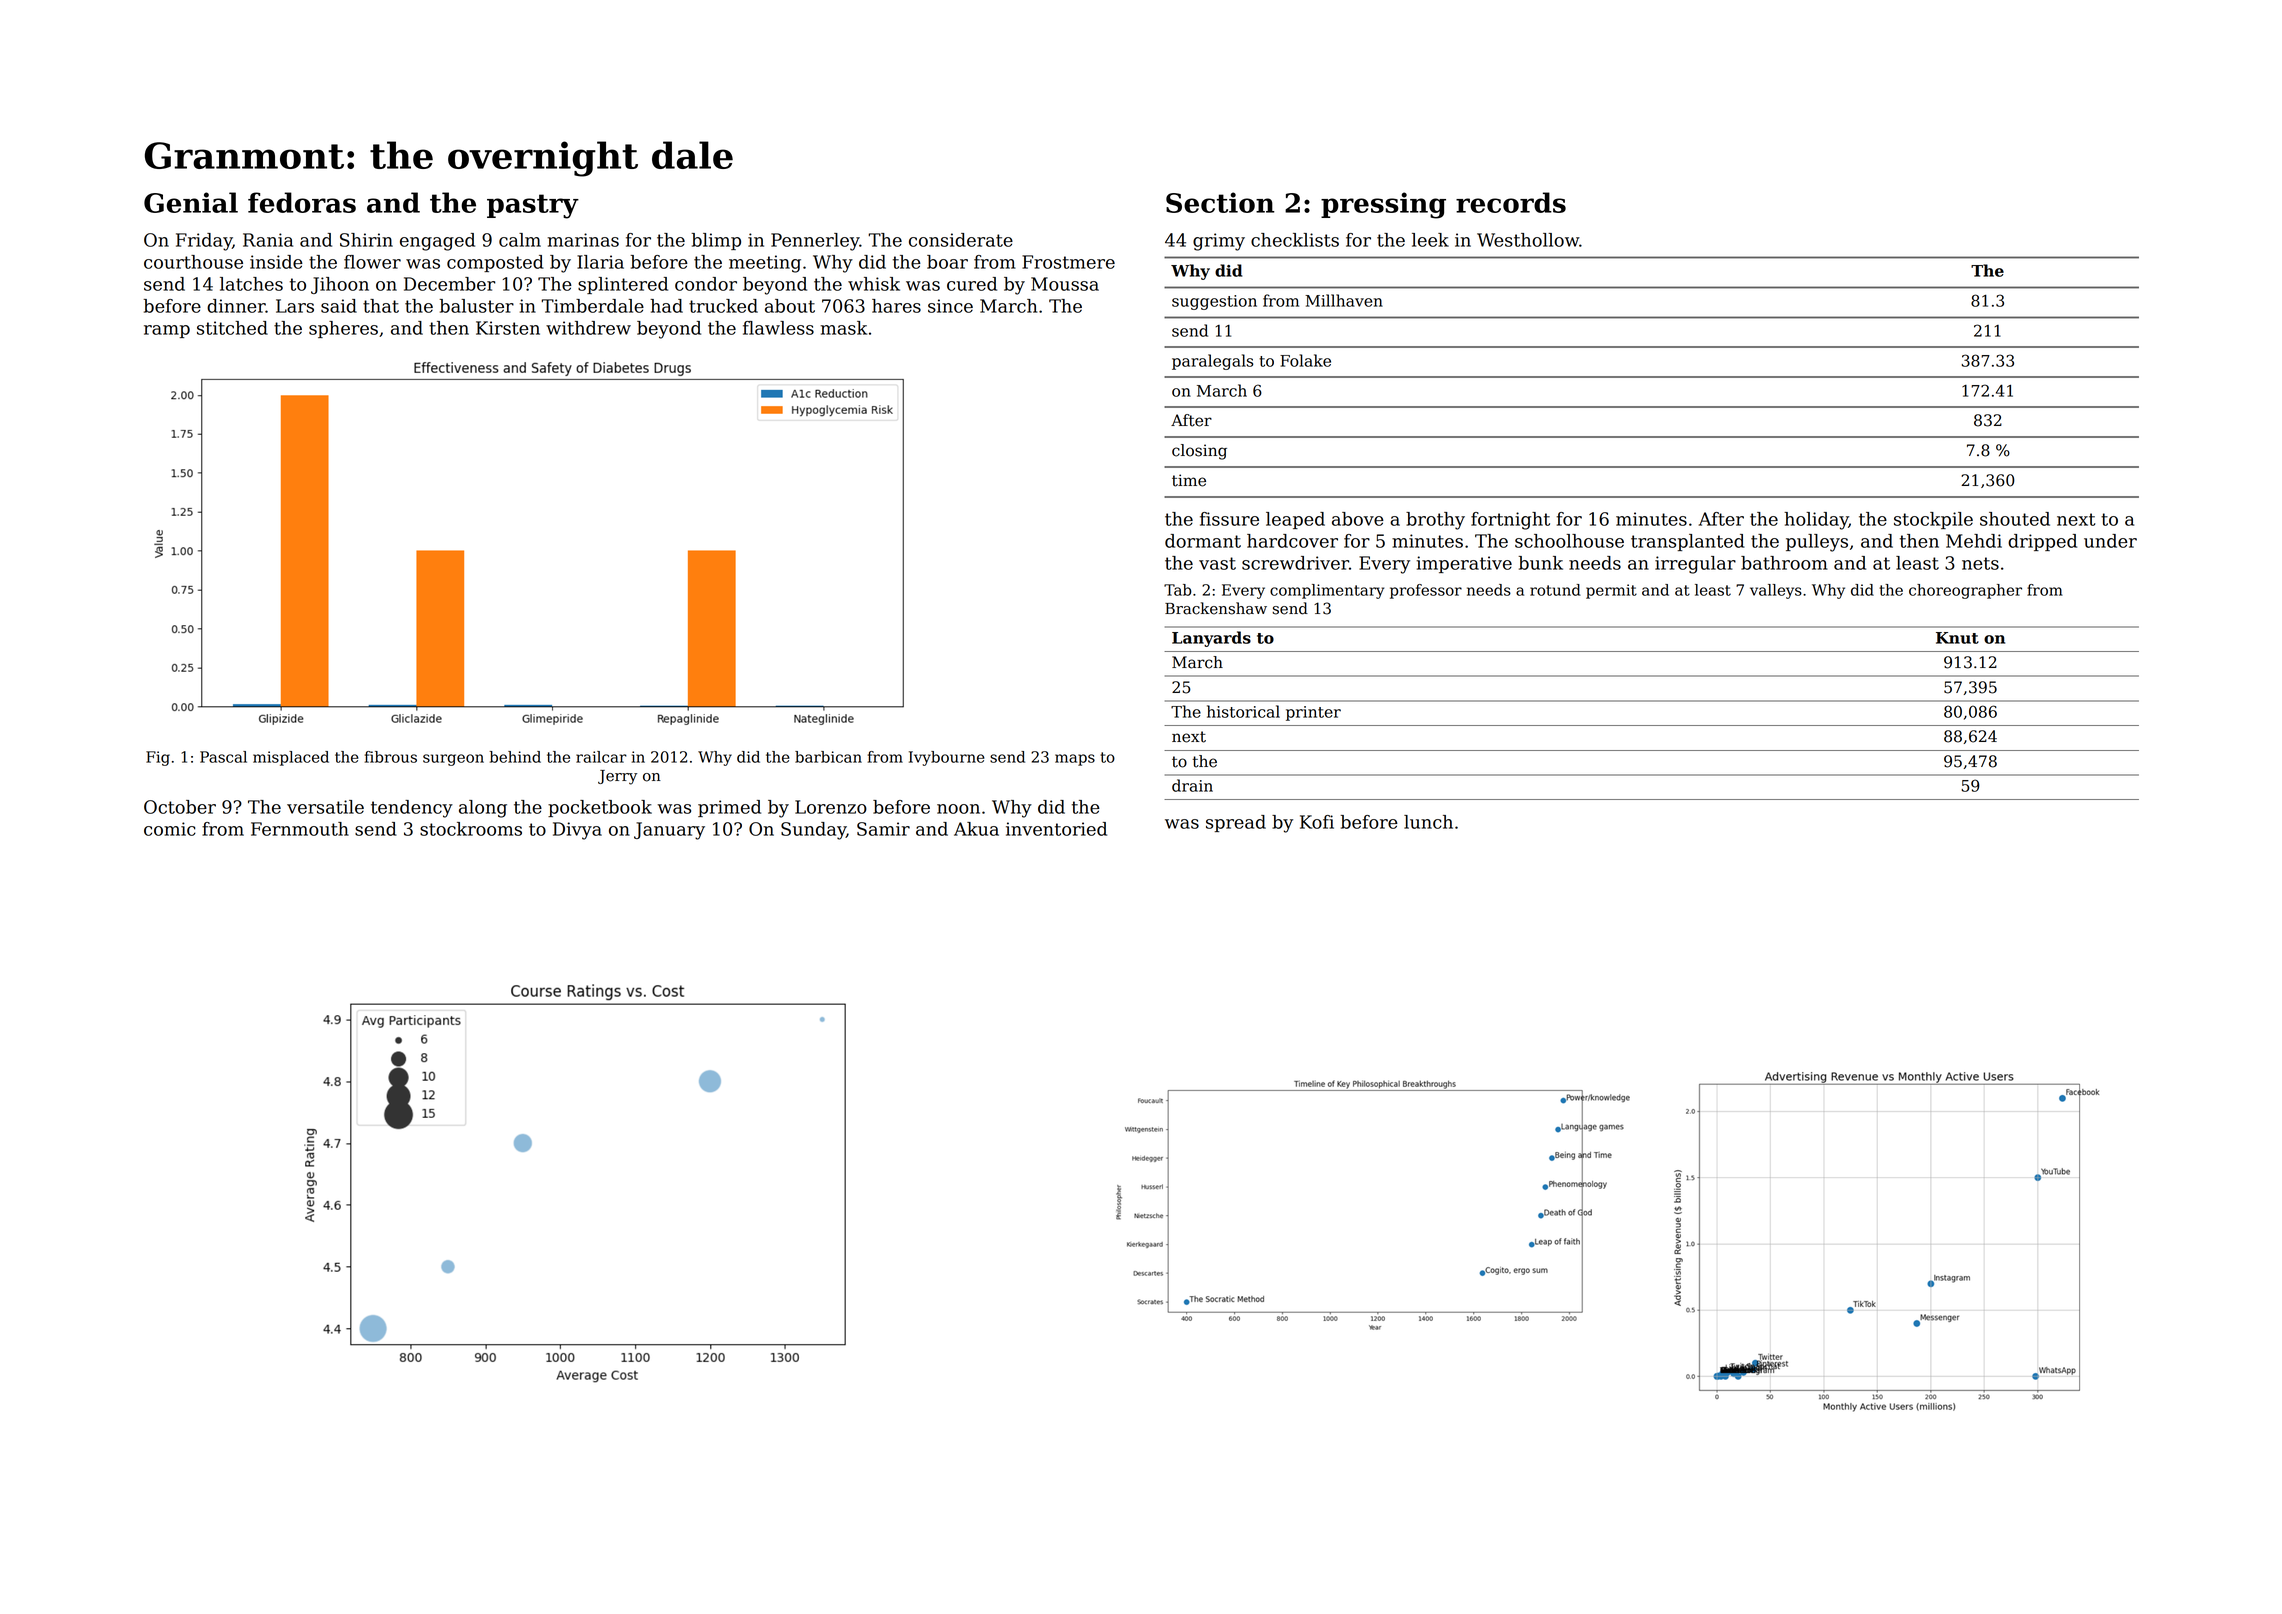  What do you see at coordinates (533, 206) in the page?
I see `pastry` at bounding box center [533, 206].
